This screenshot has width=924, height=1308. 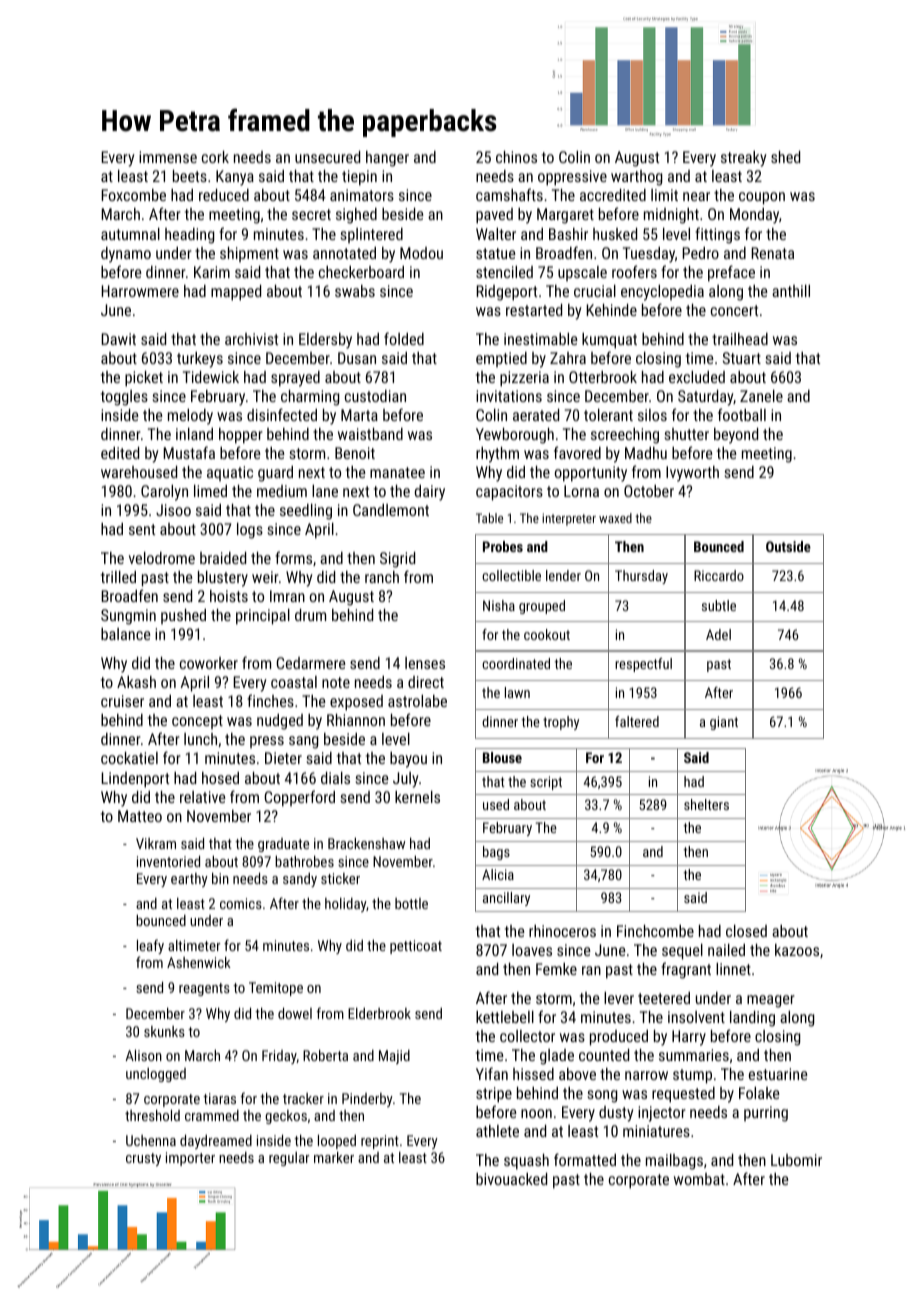 I want to click on Renata, so click(x=772, y=253).
